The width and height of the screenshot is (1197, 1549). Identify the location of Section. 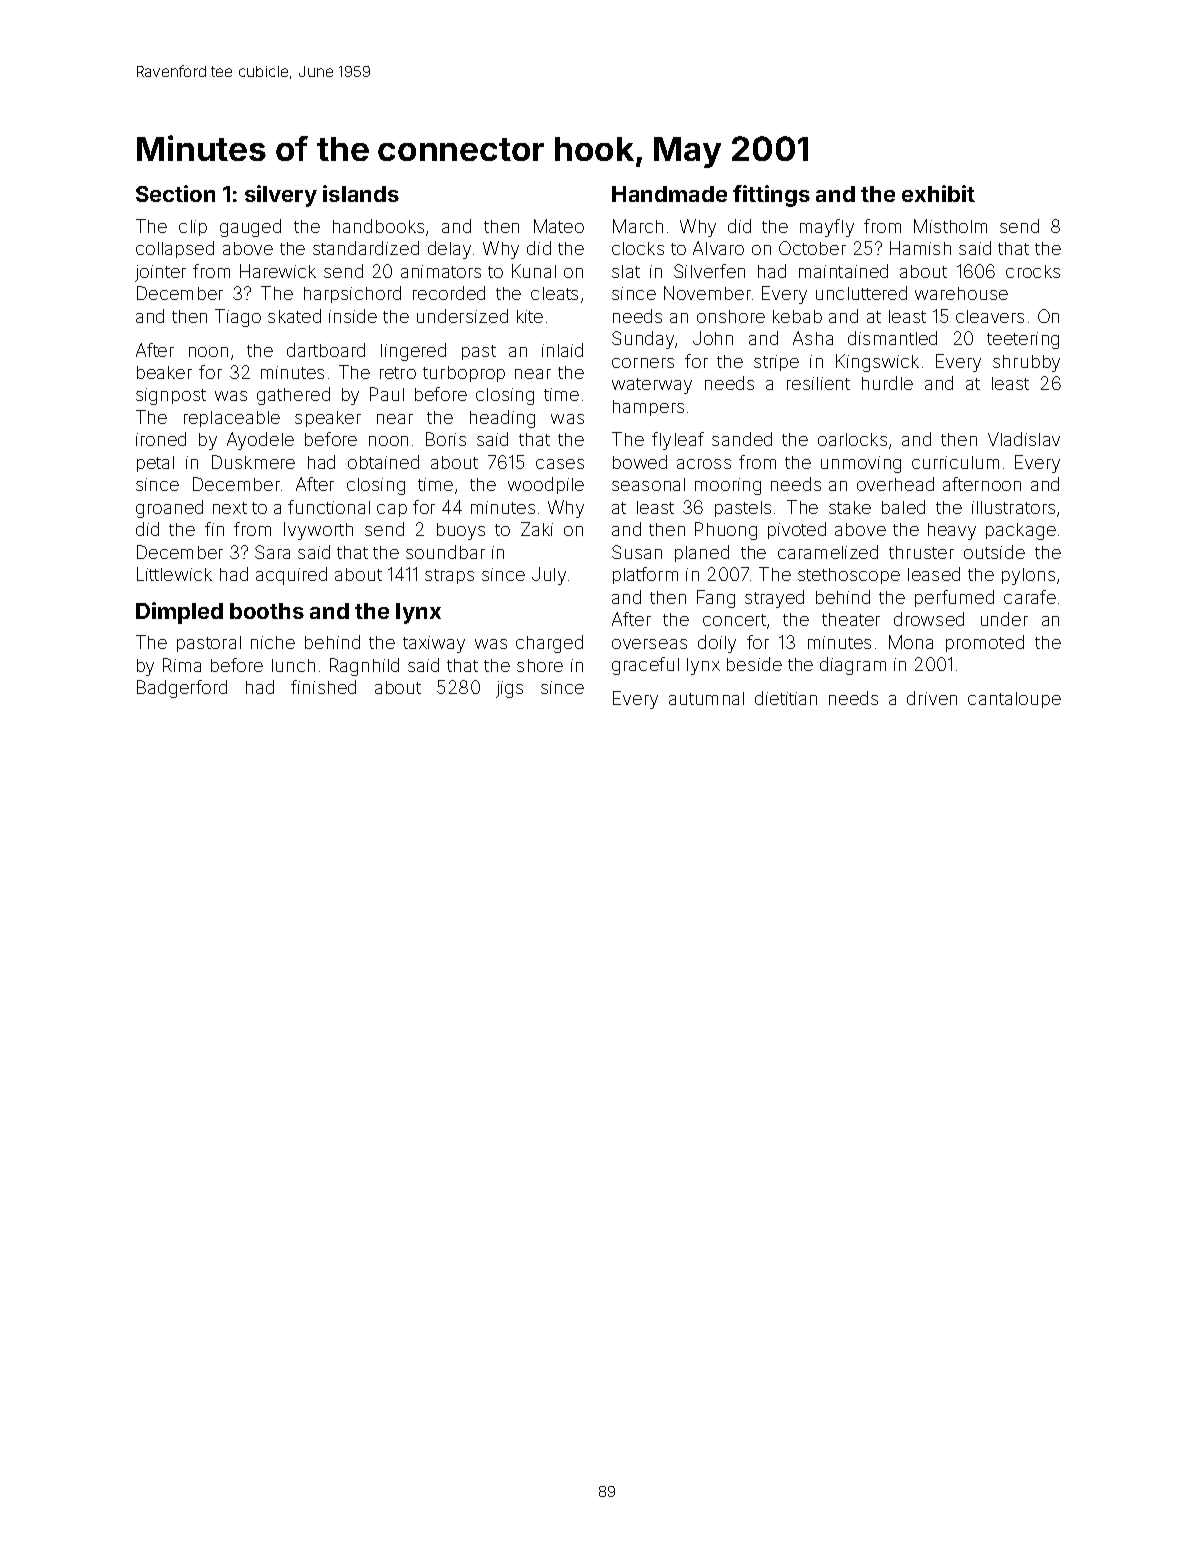
(175, 193).
